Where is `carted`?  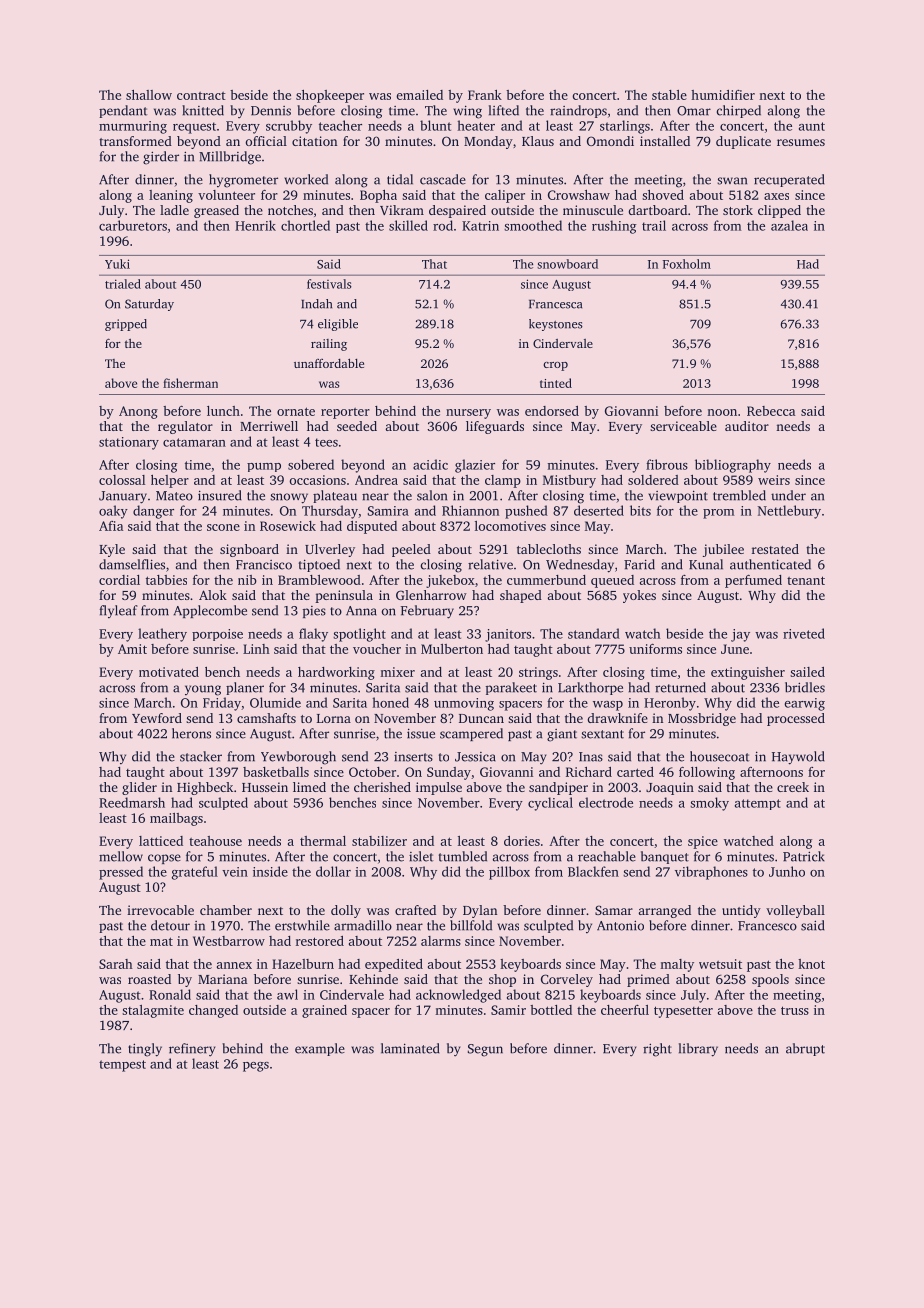
carted is located at coordinates (635, 772).
